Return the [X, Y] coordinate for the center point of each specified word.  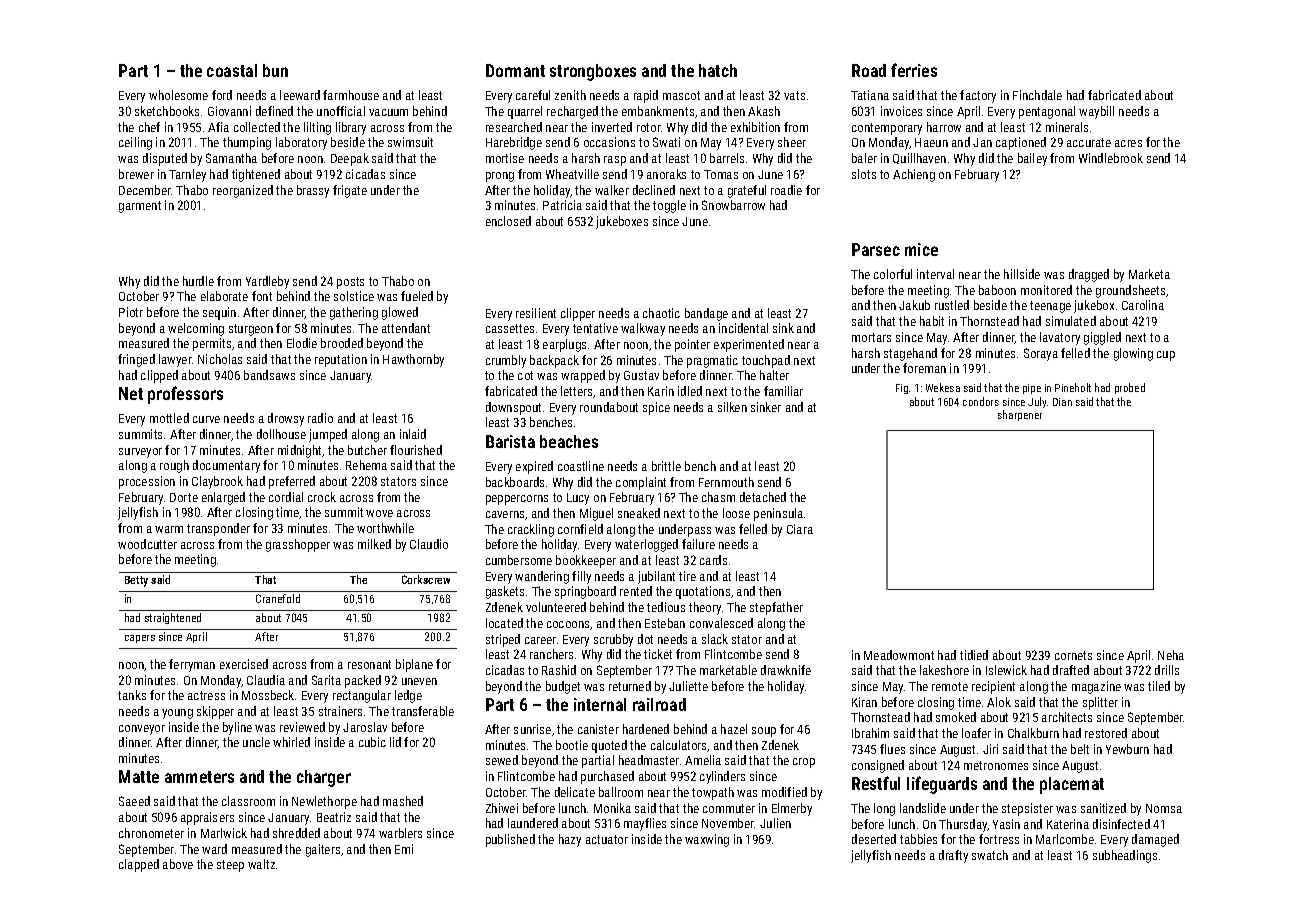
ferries [914, 70]
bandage [706, 314]
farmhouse [351, 95]
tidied [974, 655]
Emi [404, 849]
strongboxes [593, 72]
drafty [953, 856]
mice [921, 249]
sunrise [532, 729]
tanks [132, 695]
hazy [570, 840]
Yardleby [267, 282]
